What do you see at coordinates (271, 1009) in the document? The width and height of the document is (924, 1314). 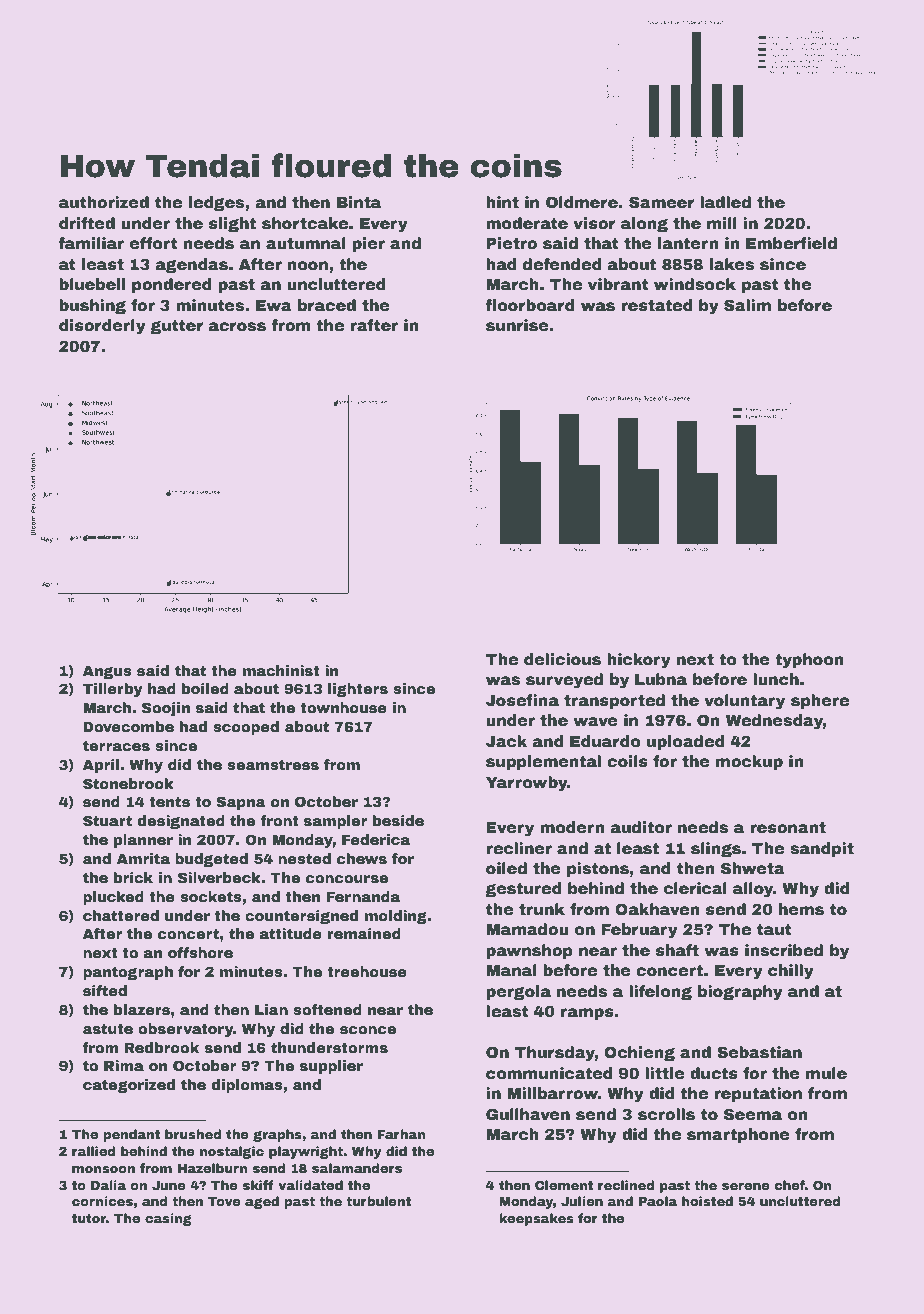 I see `Lian` at bounding box center [271, 1009].
